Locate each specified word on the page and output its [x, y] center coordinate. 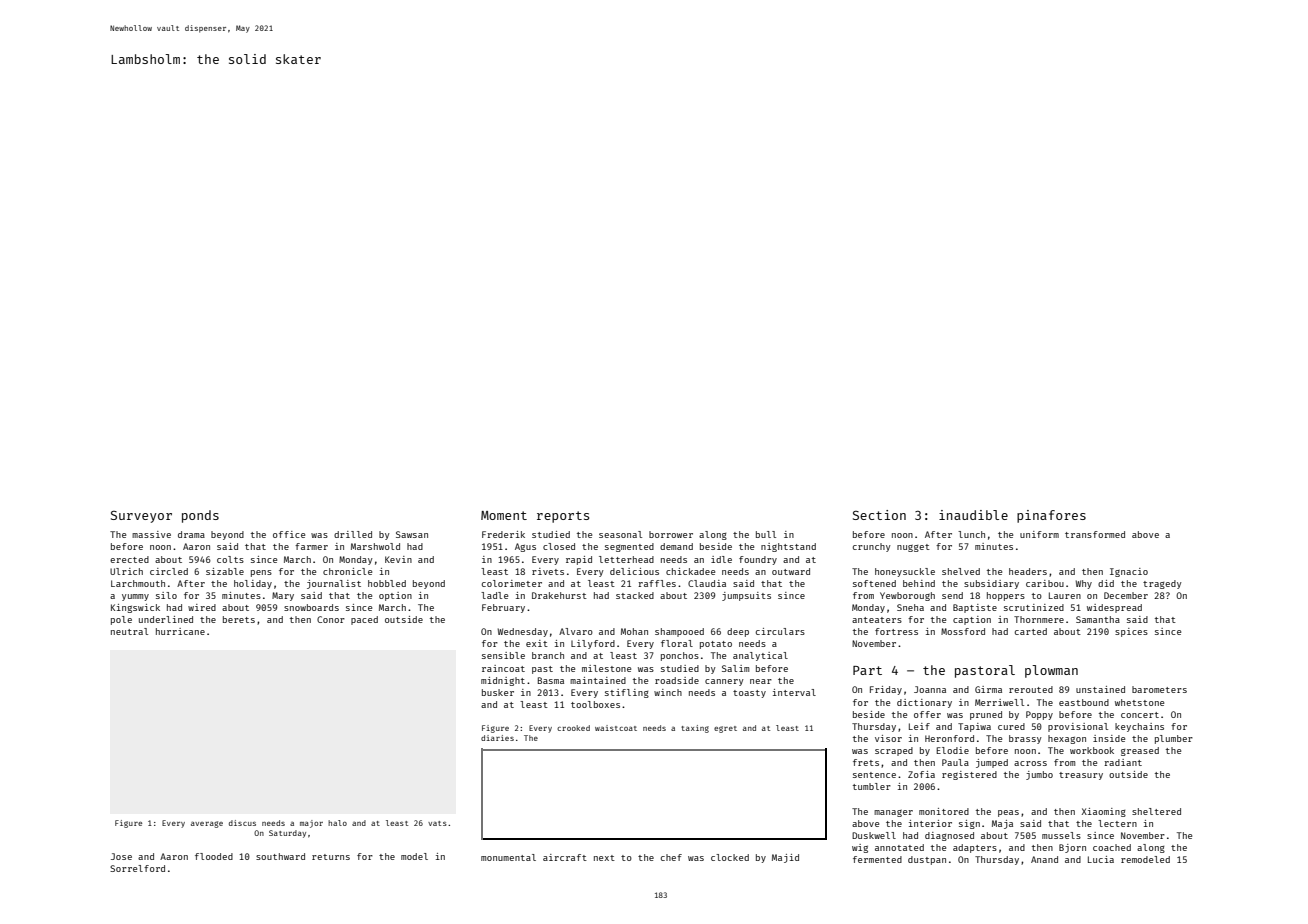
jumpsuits [746, 596]
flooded [214, 856]
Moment [504, 515]
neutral [129, 631]
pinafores [1051, 516]
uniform [1039, 534]
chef [671, 857]
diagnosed [949, 836]
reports [563, 517]
